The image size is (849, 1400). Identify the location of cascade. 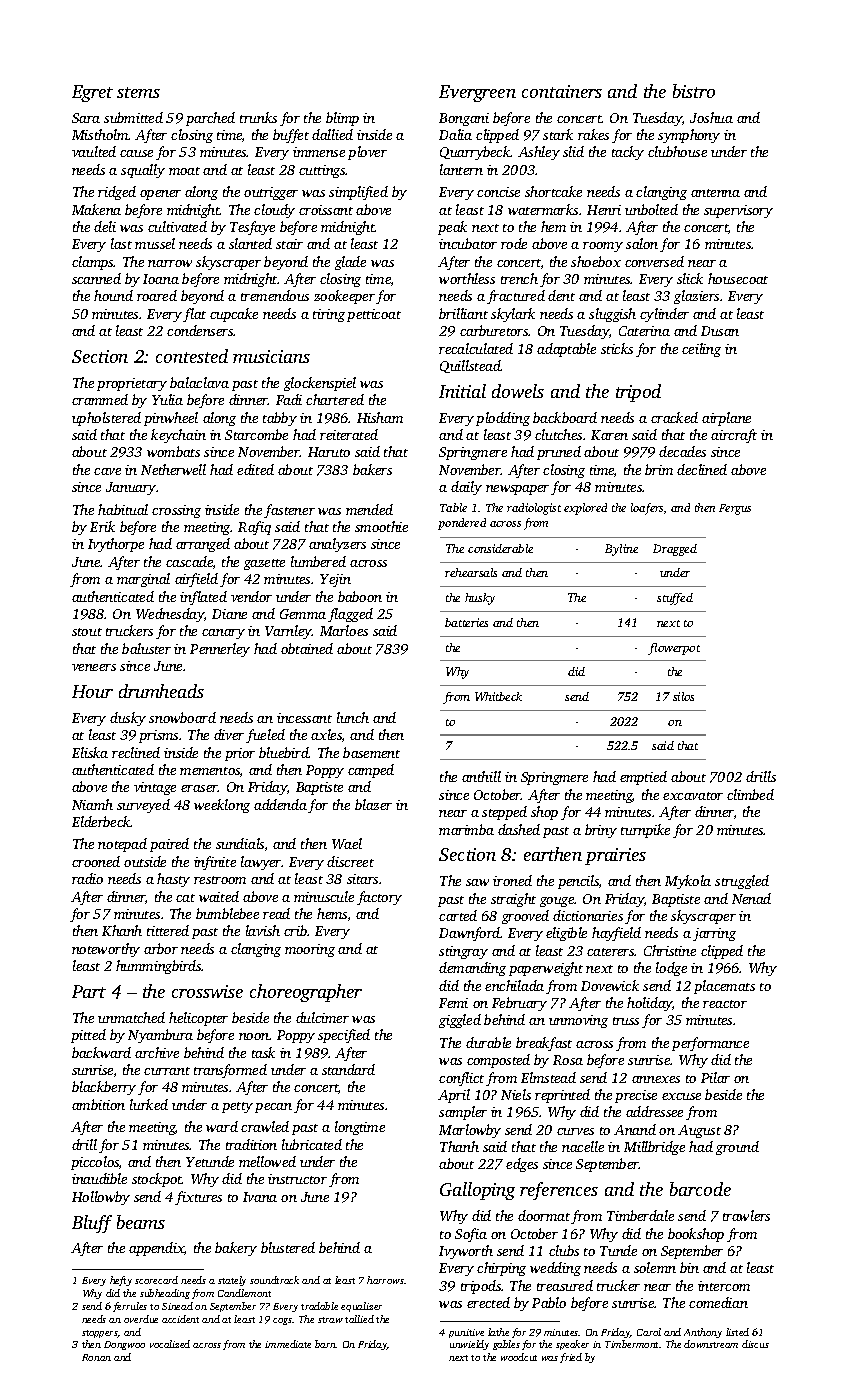
(189, 561).
